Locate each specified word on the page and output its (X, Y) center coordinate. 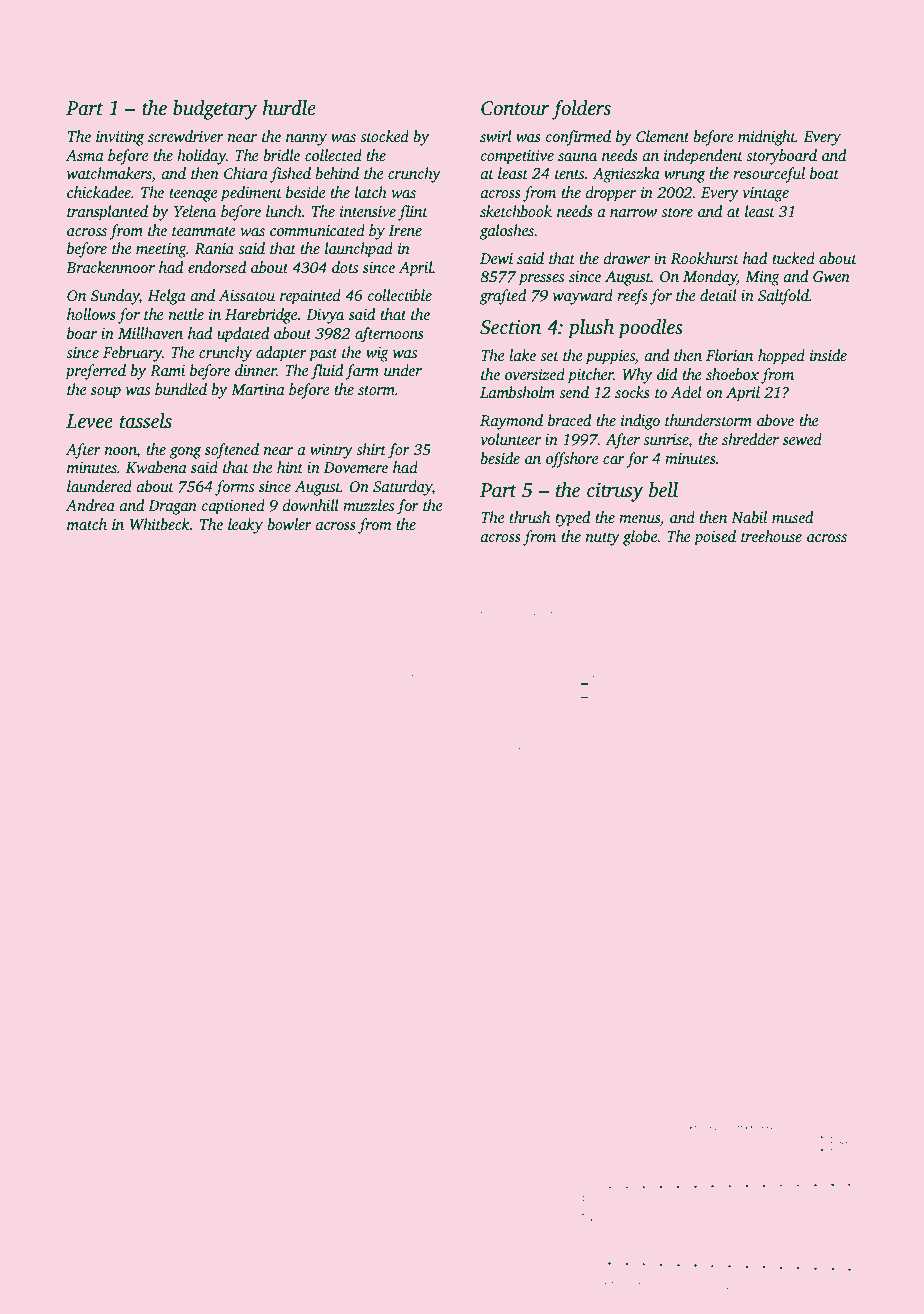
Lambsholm (517, 392)
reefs (632, 297)
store (677, 212)
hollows (91, 314)
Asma (85, 156)
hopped (781, 357)
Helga (167, 297)
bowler (289, 524)
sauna (577, 157)
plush (591, 329)
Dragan (172, 507)
